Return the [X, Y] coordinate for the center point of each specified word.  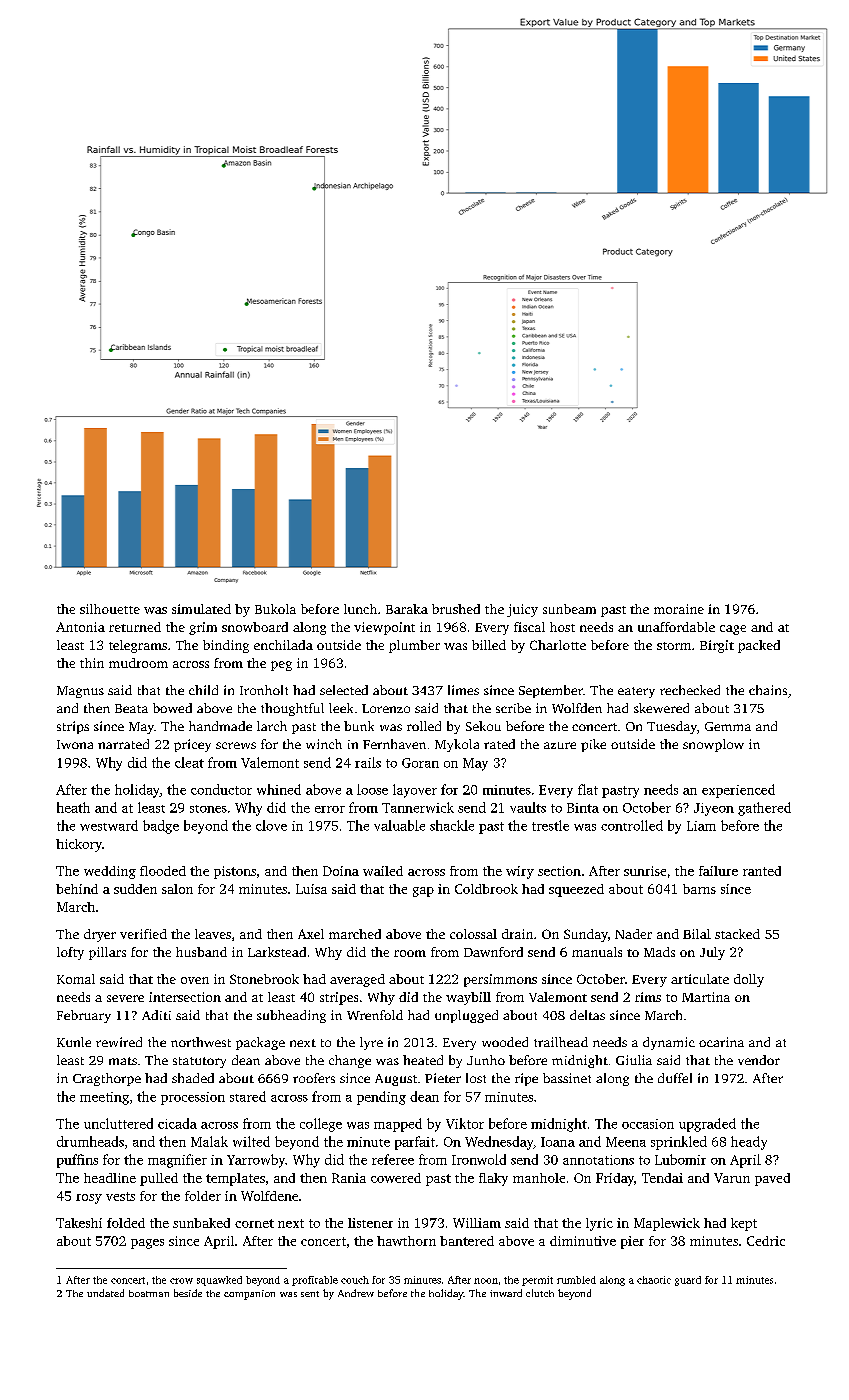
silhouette [110, 609]
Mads [659, 952]
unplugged [466, 1016]
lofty [70, 953]
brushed [456, 609]
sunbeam [569, 609]
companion [249, 1295]
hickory [79, 845]
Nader [633, 934]
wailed [383, 871]
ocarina [721, 1042]
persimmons [500, 980]
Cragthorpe [107, 1079]
